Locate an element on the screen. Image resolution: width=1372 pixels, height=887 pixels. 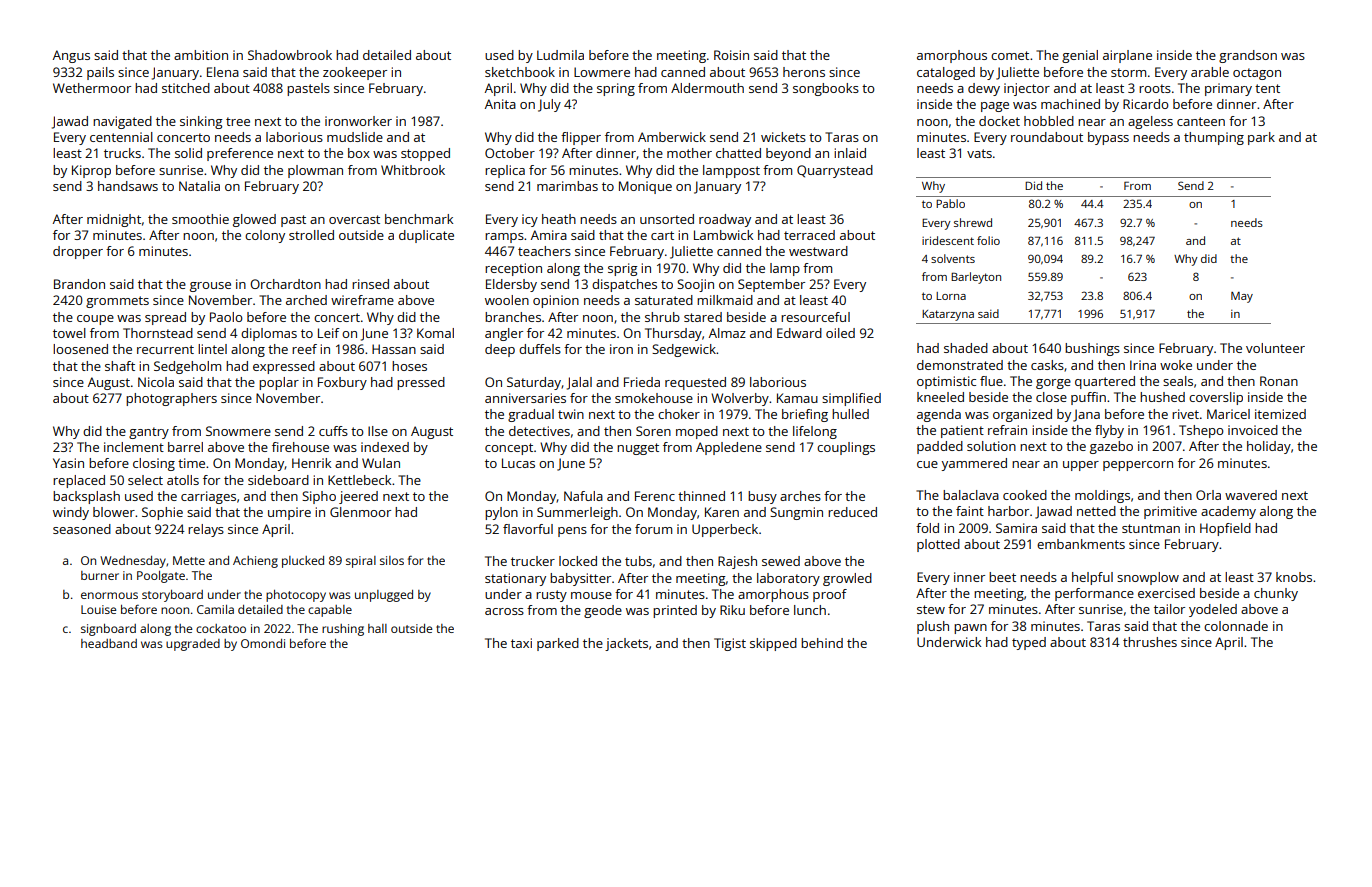
Soren is located at coordinates (653, 431).
